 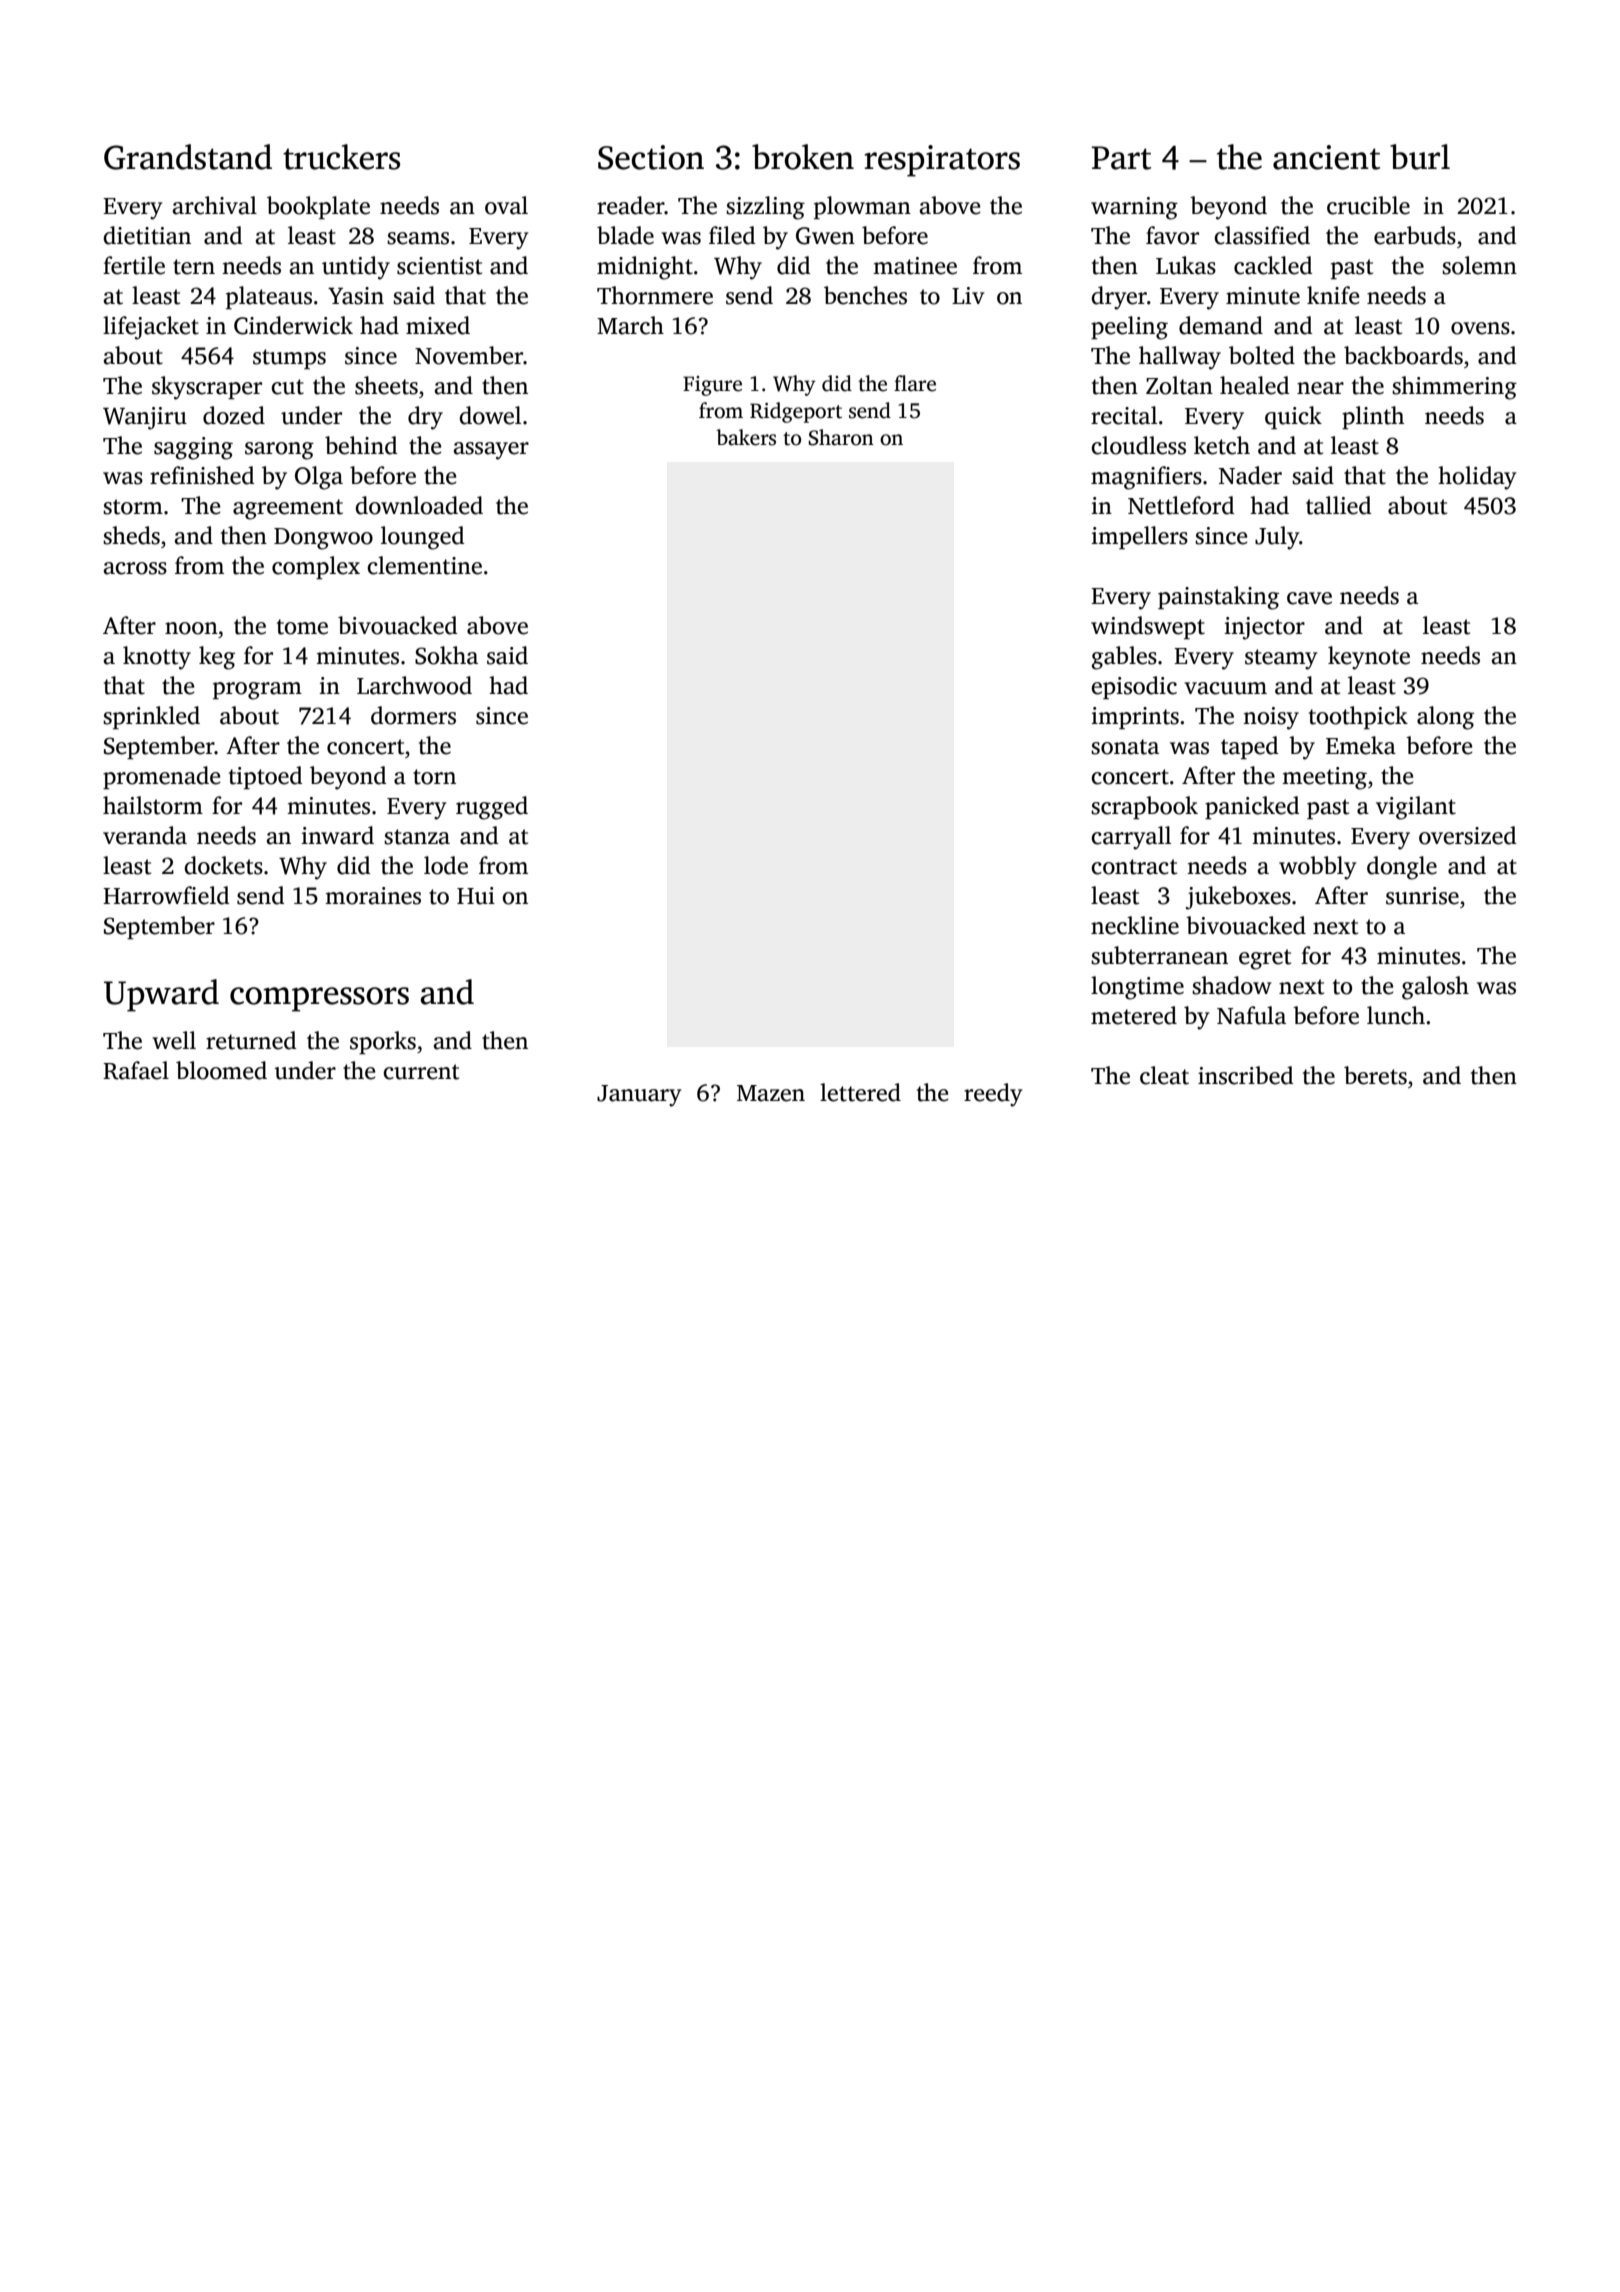 I want to click on sporks, so click(x=383, y=1042).
